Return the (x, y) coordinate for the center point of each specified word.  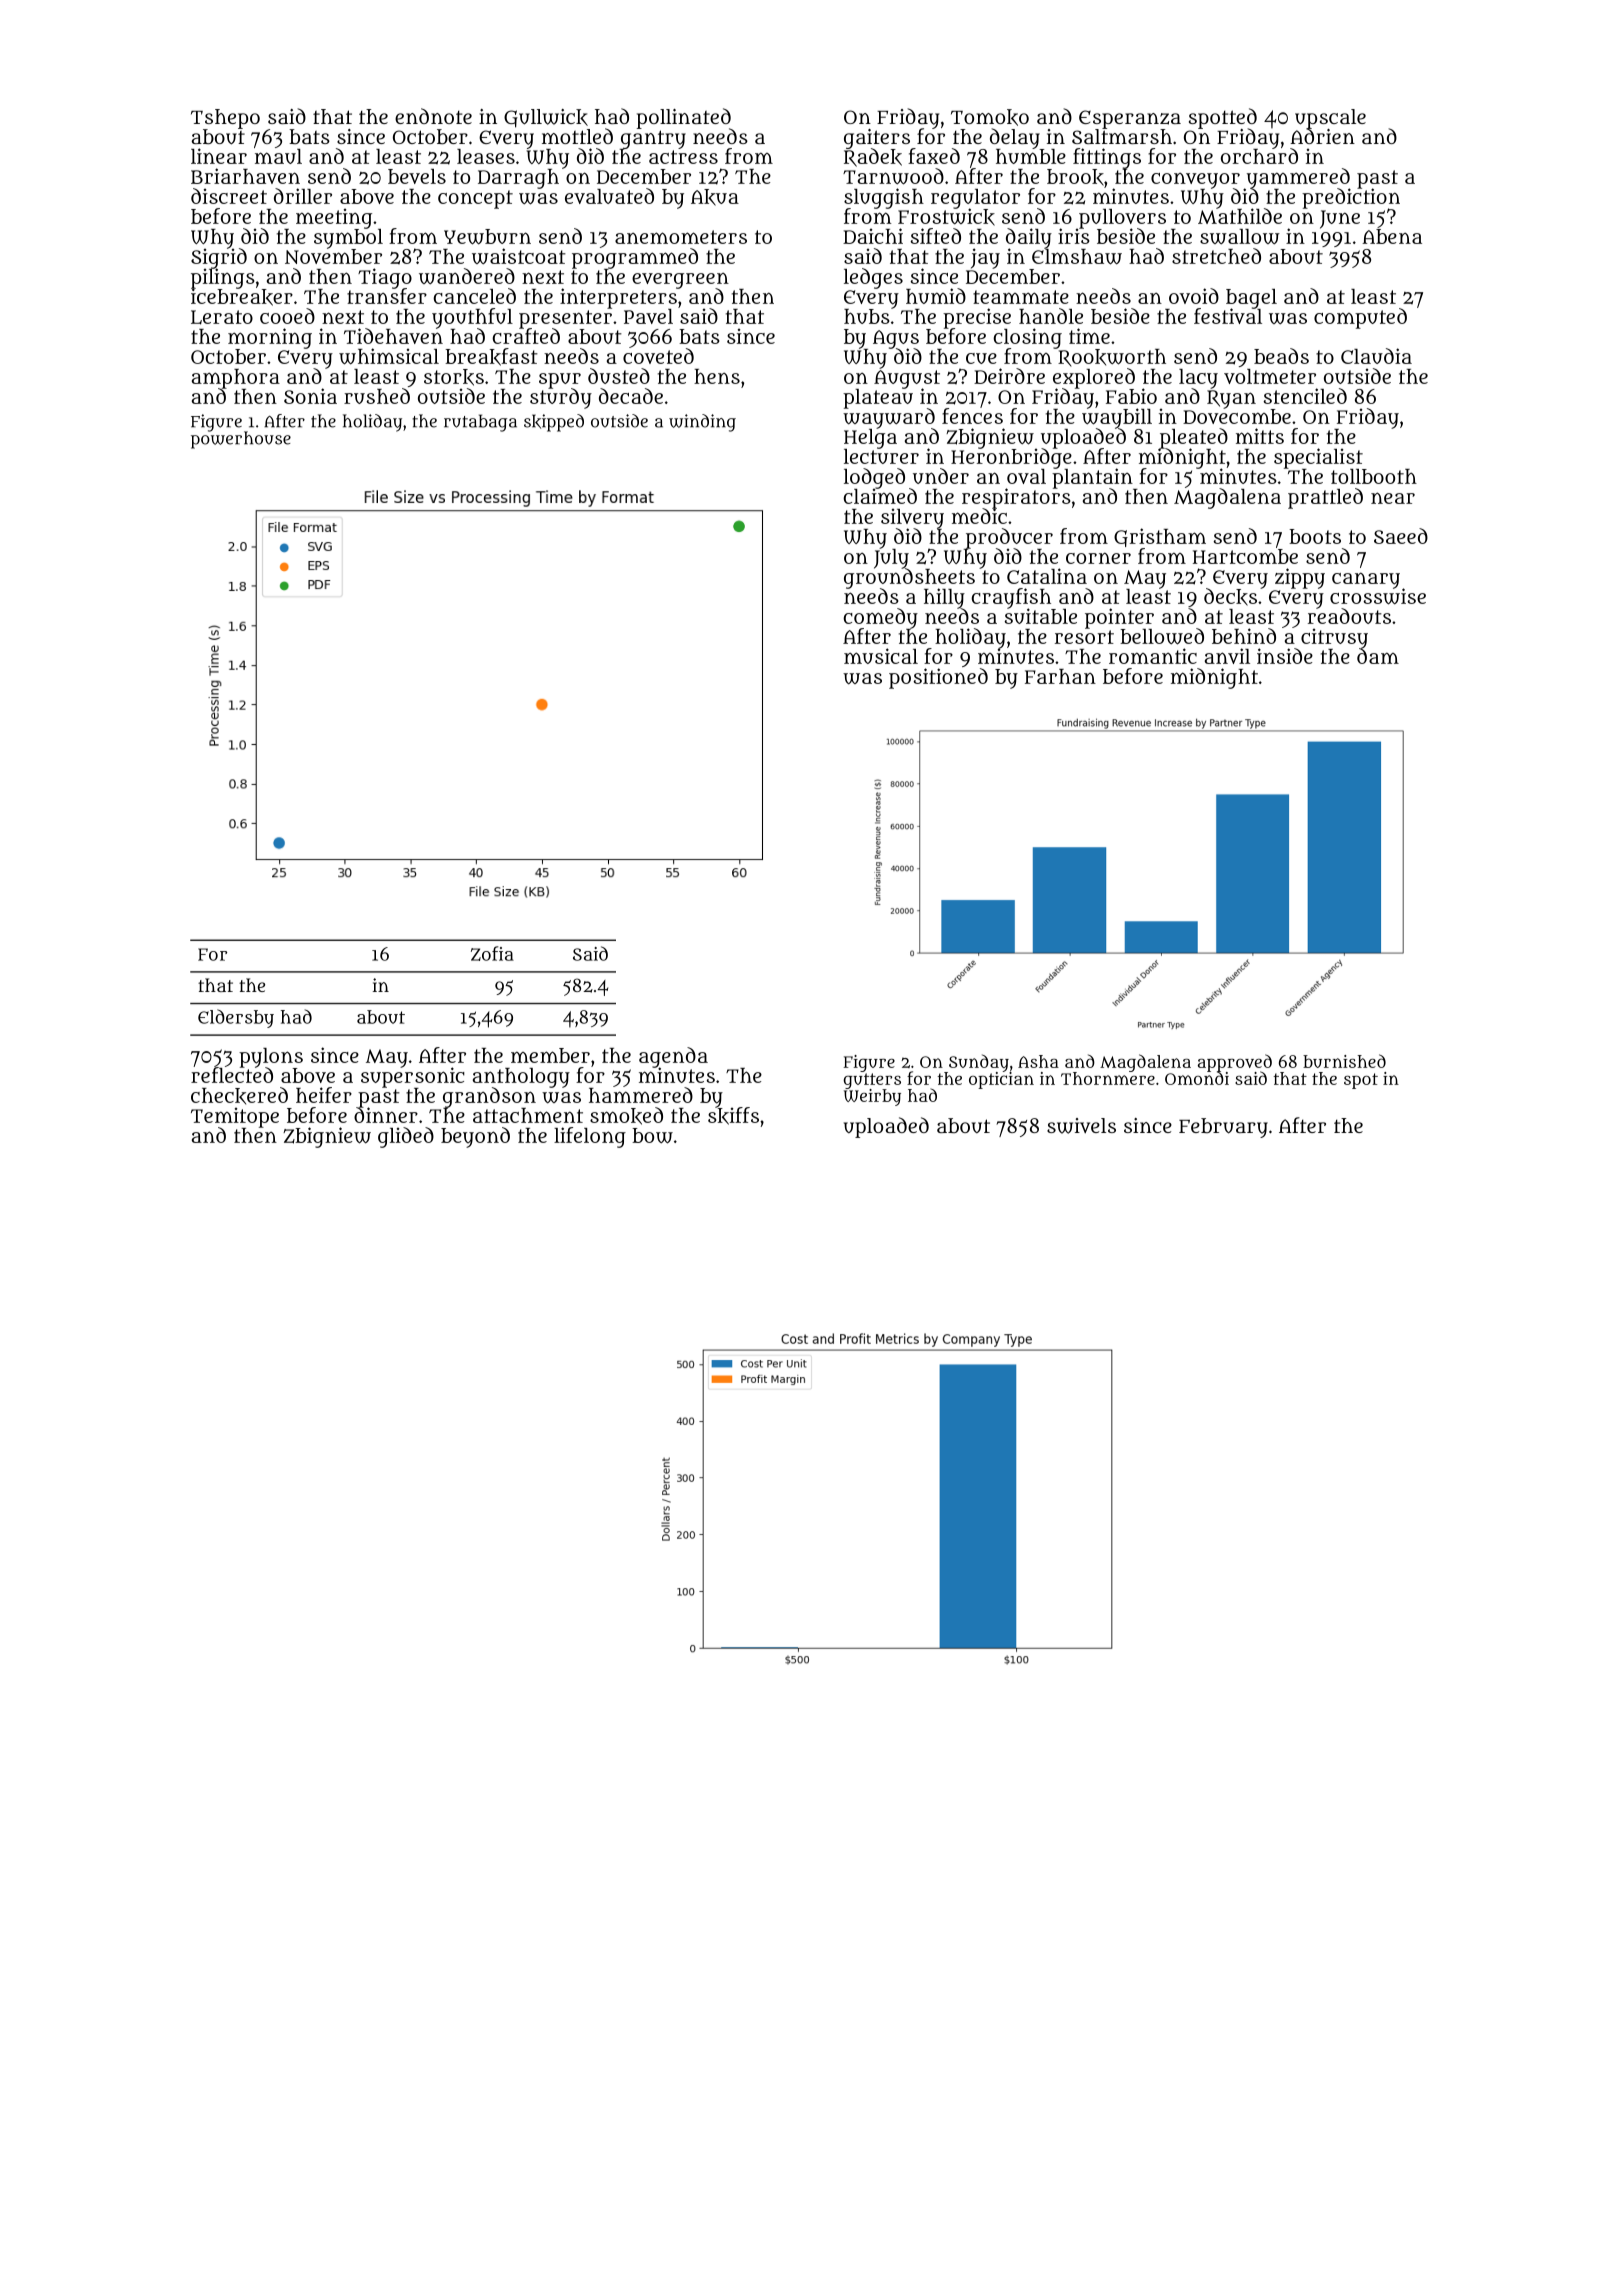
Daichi (873, 236)
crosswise (1378, 597)
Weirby (872, 1097)
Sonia (310, 396)
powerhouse (241, 440)
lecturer (881, 456)
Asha (1038, 1061)
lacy (1198, 379)
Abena (1392, 236)
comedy (880, 618)
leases (486, 156)
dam (1378, 656)
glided (406, 1137)
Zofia (492, 953)
